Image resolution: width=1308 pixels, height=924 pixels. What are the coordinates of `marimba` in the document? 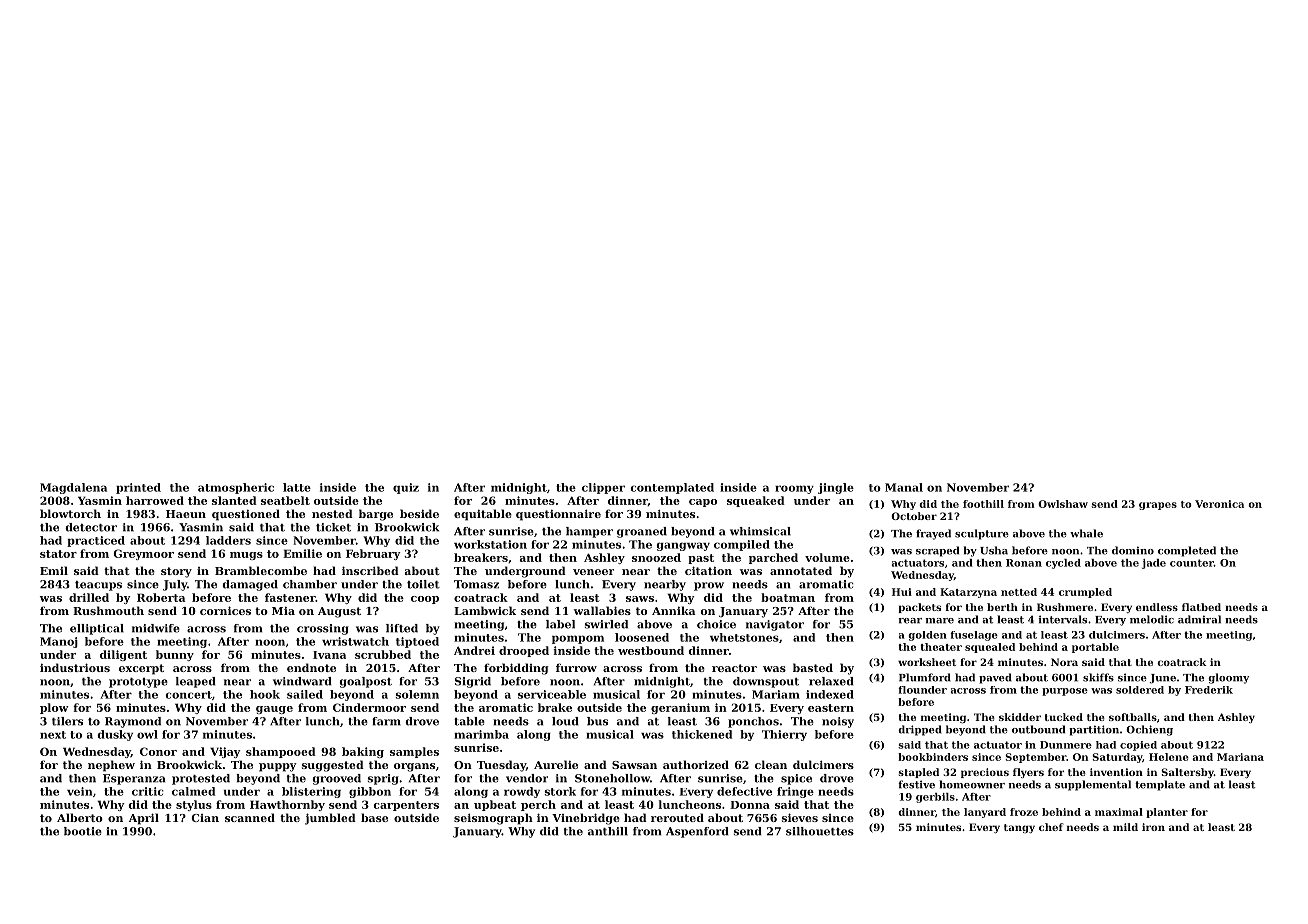 It's located at (481, 734).
